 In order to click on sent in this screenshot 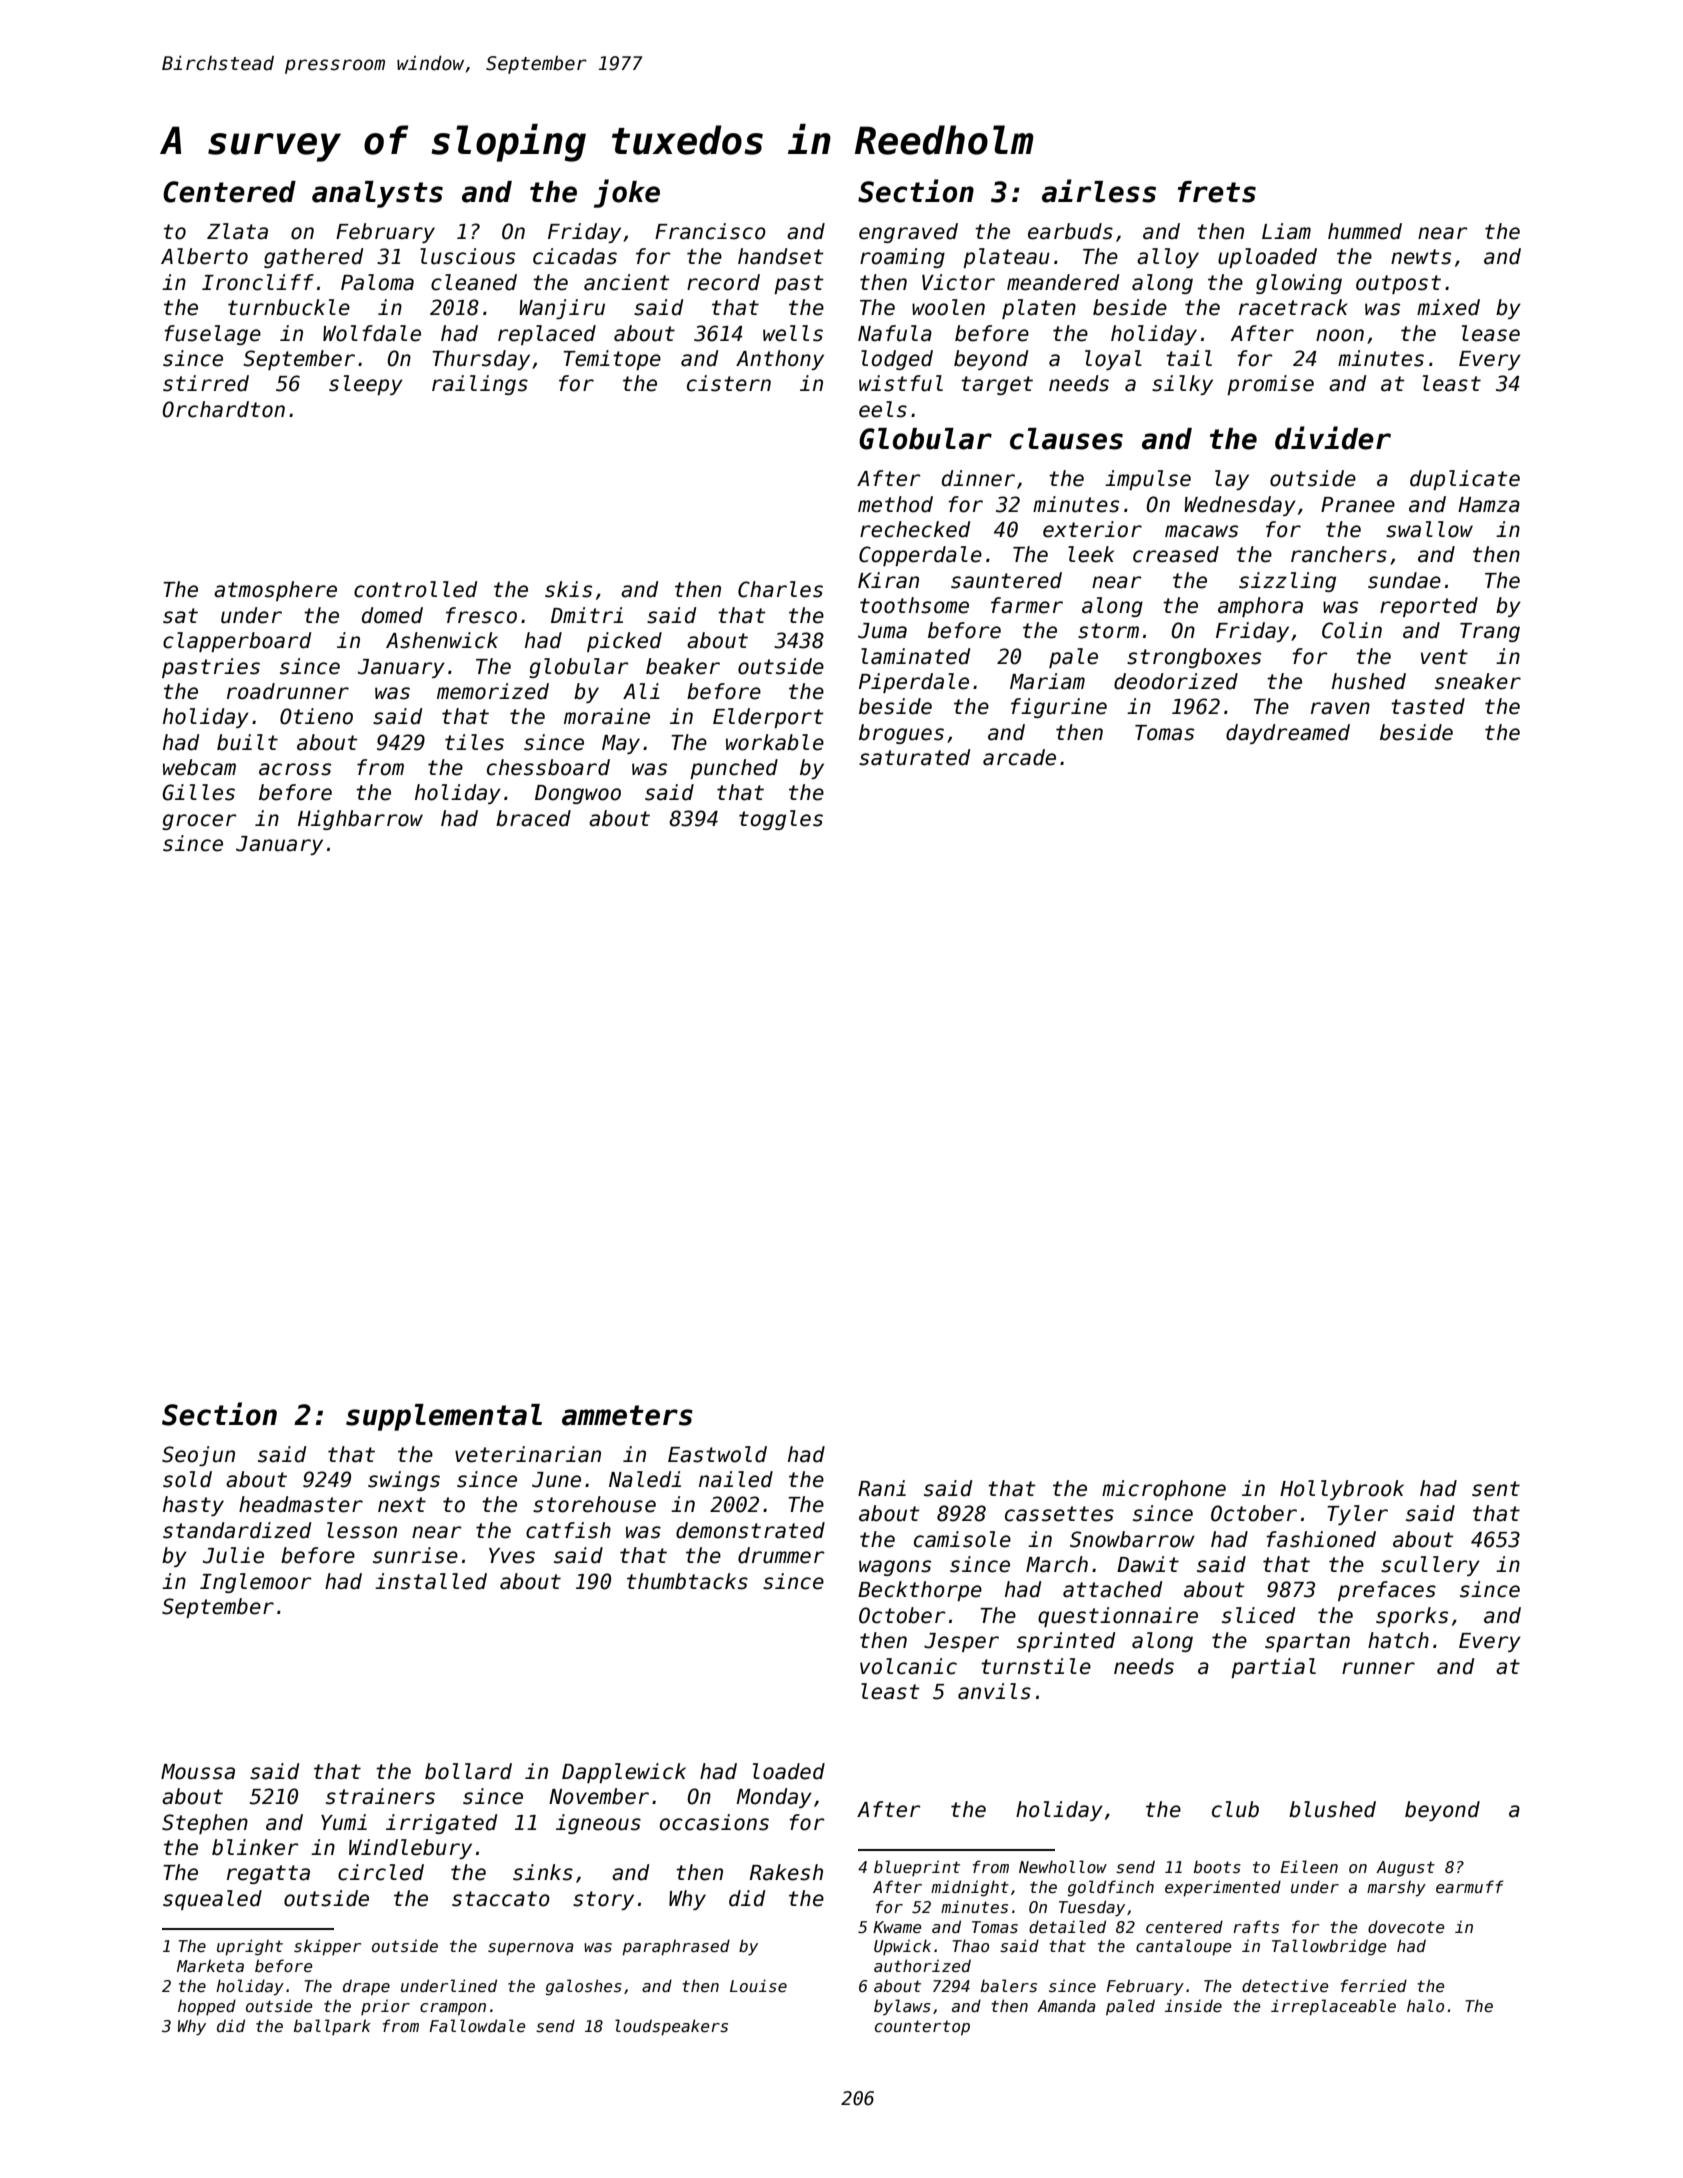, I will do `click(1496, 1489)`.
